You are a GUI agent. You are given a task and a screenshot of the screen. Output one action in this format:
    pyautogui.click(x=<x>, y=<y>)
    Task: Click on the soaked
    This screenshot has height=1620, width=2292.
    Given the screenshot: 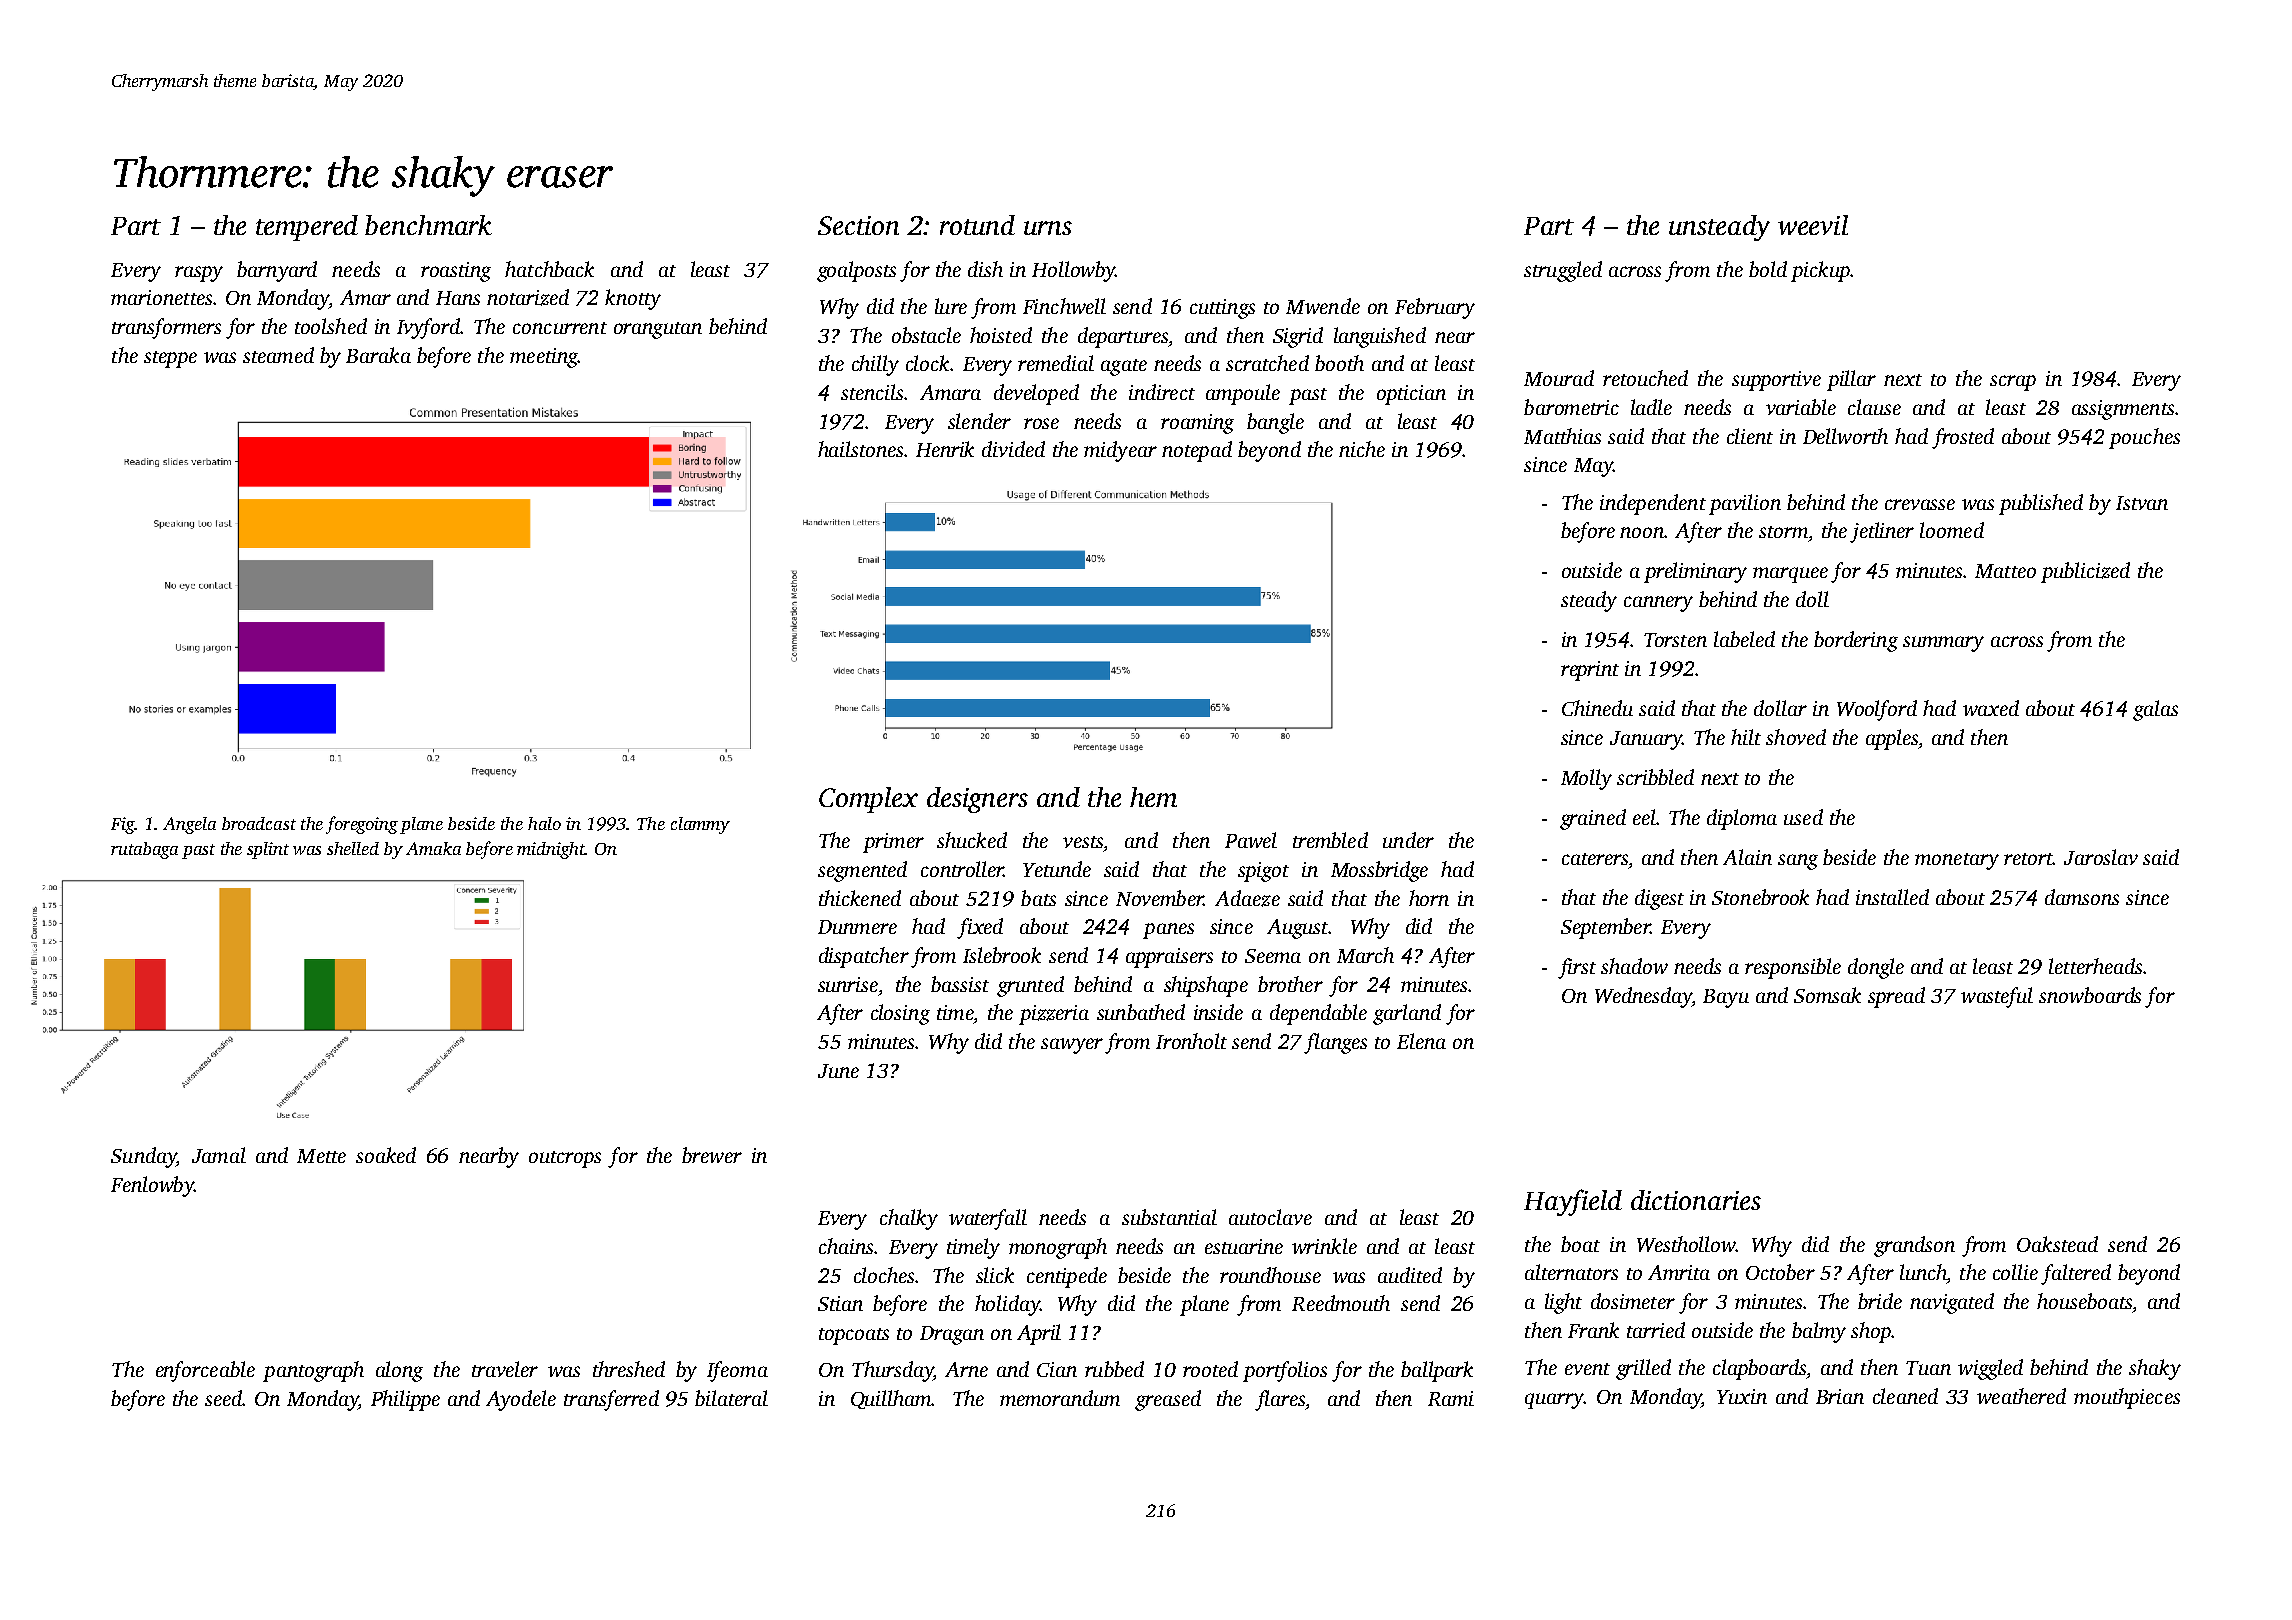 What is the action you would take?
    pyautogui.click(x=386, y=1155)
